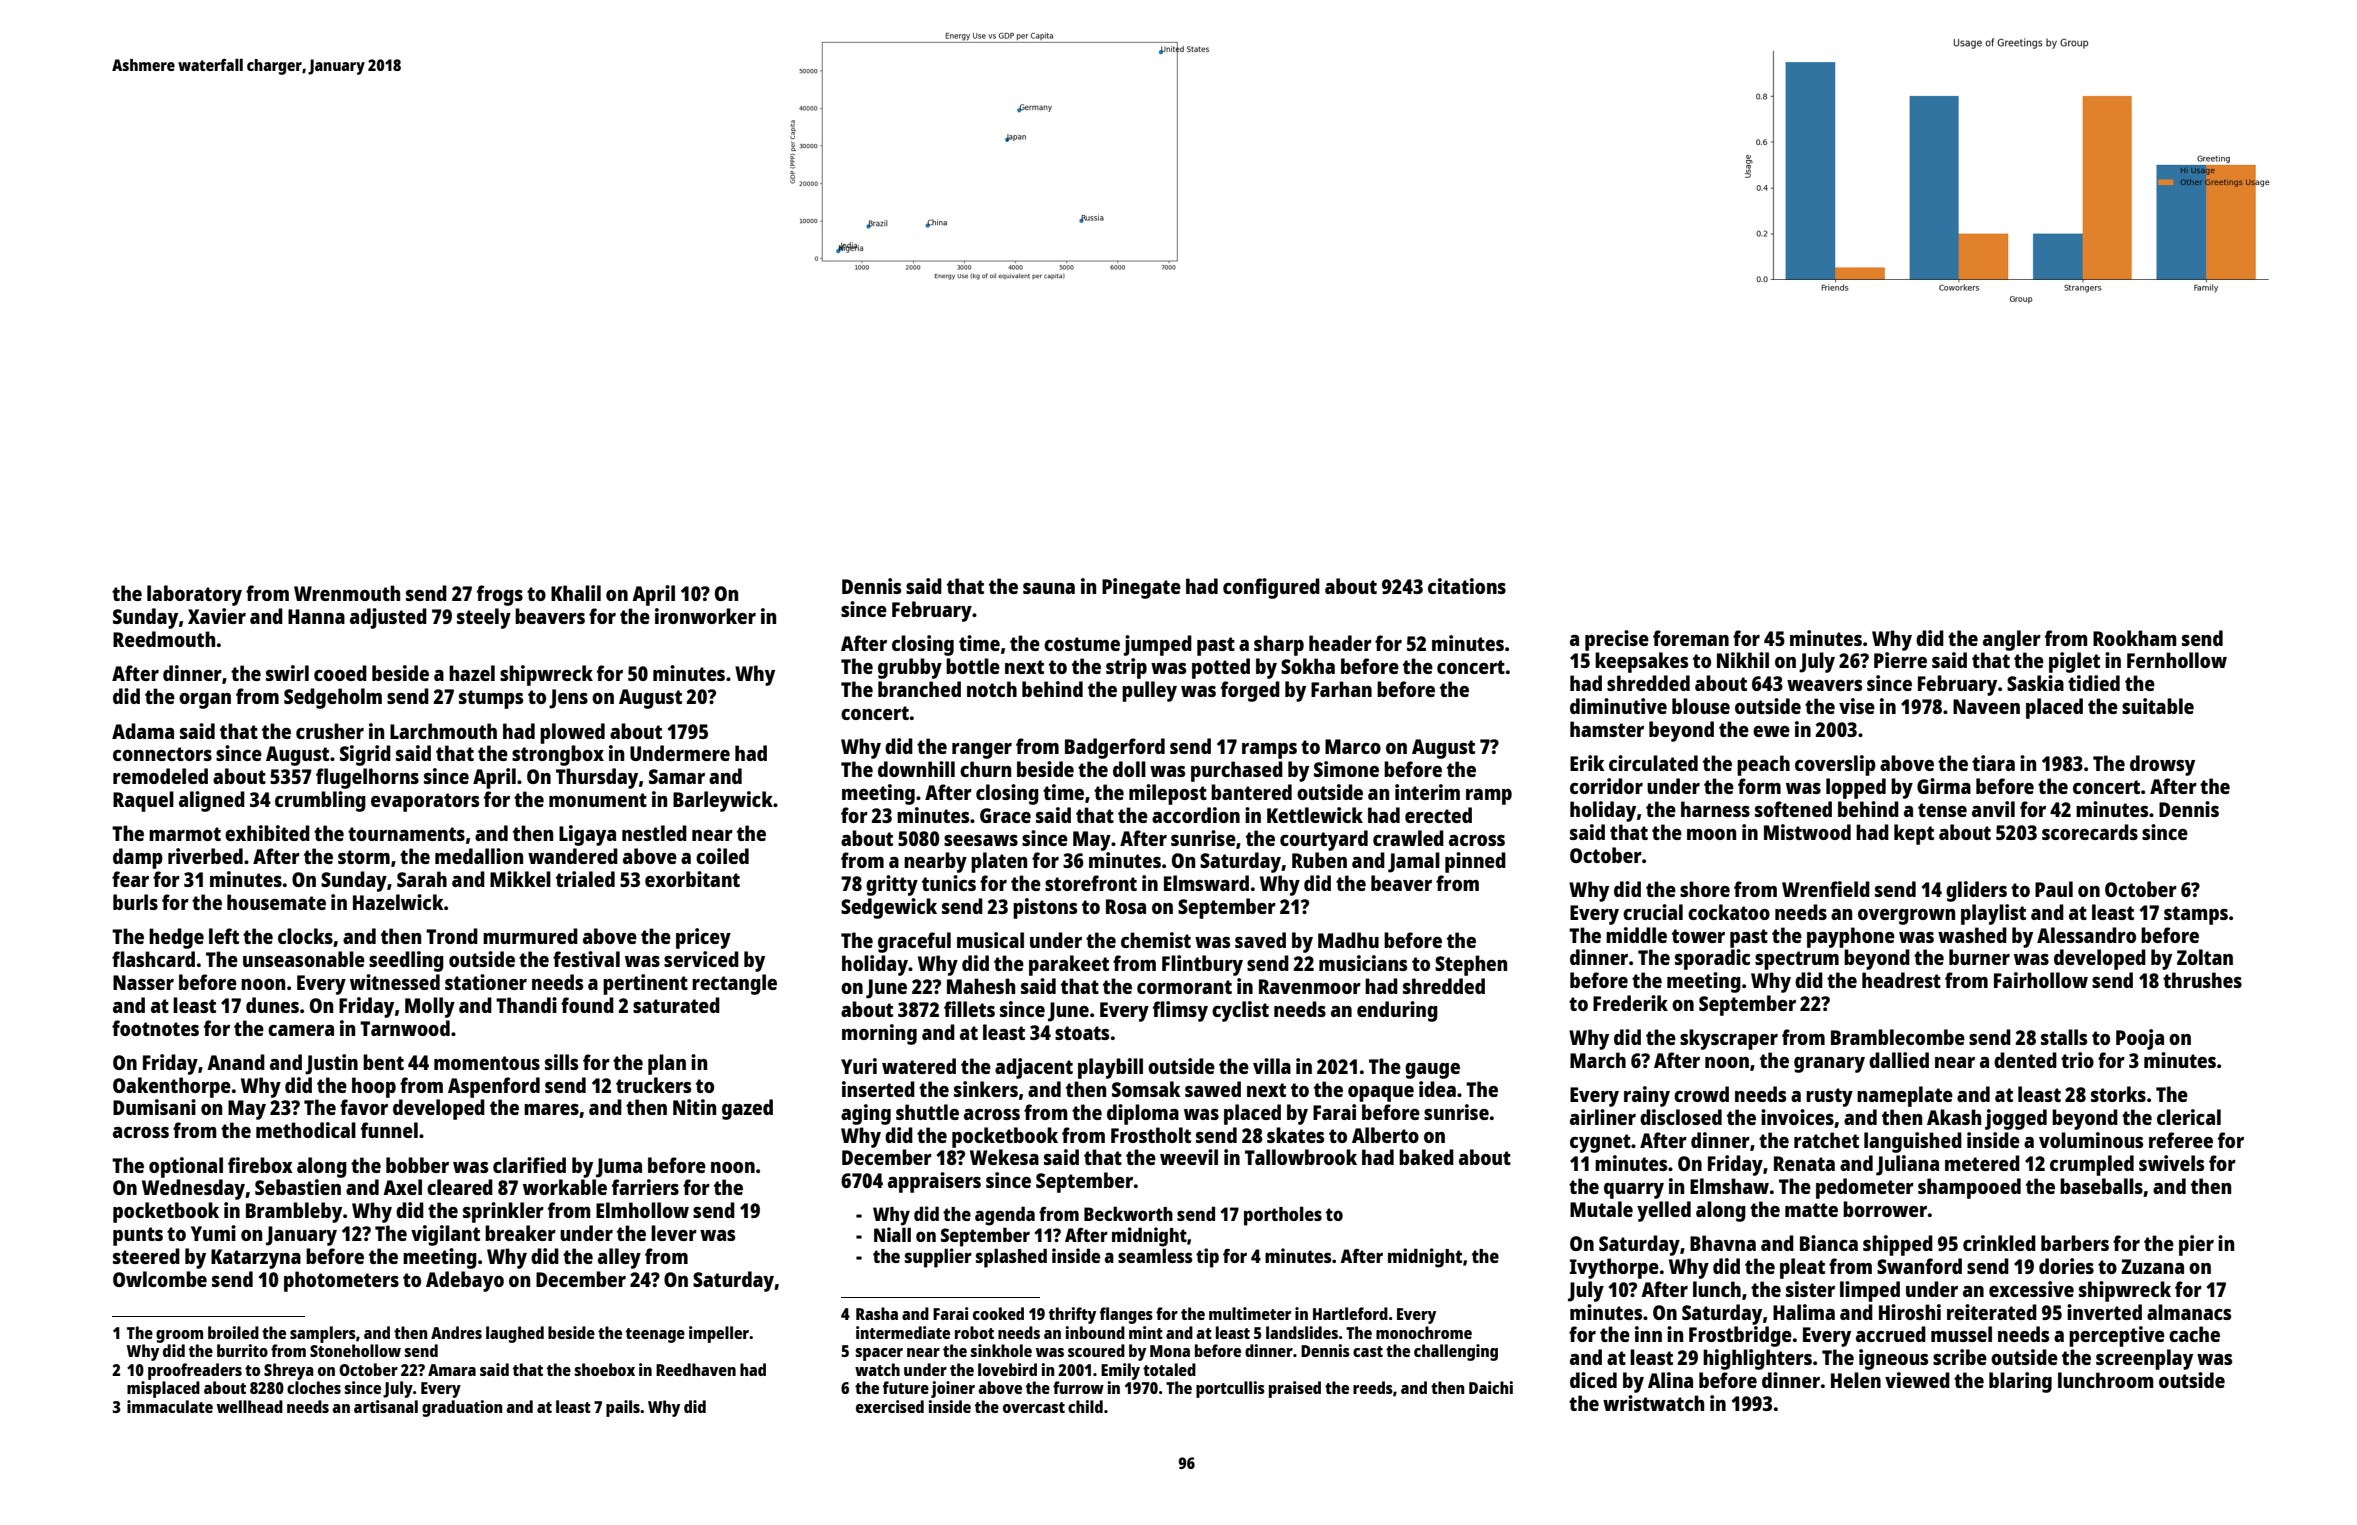 Image resolution: width=2357 pixels, height=1525 pixels. I want to click on platen, so click(999, 862).
